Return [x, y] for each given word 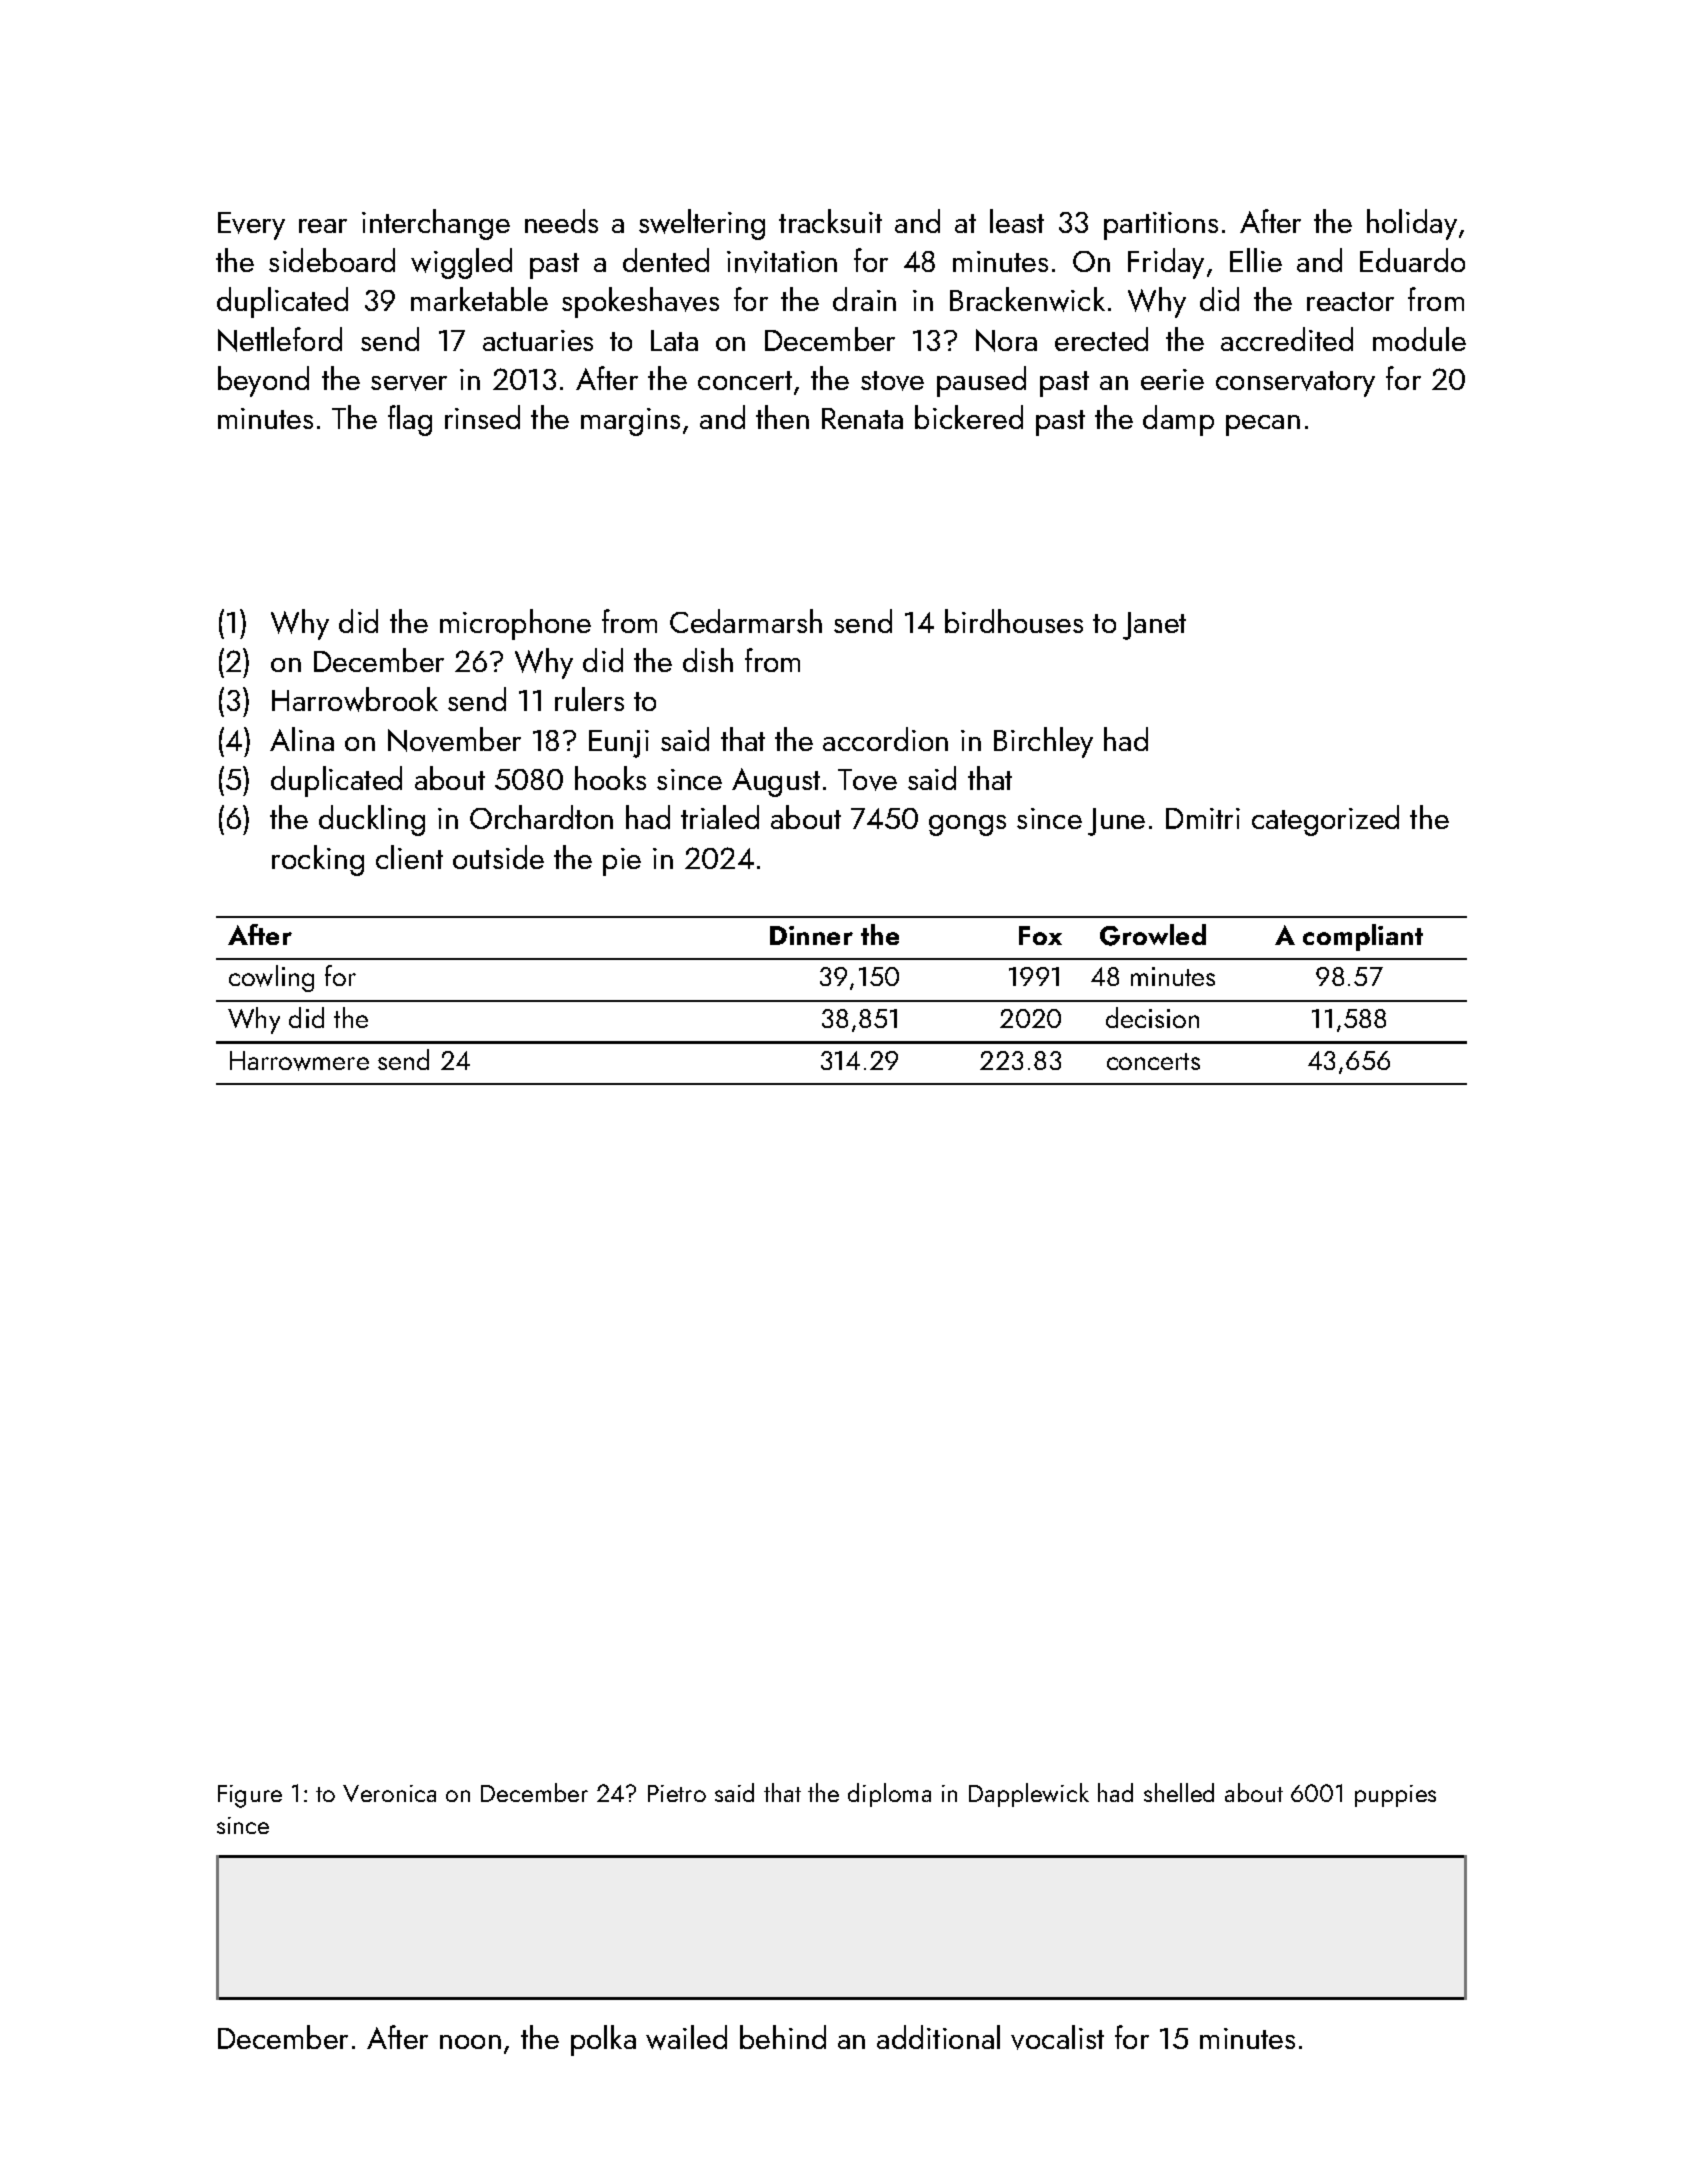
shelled [1179, 1792]
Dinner [811, 935]
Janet [1154, 626]
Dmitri [1203, 818]
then [782, 417]
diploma [889, 1795]
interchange [436, 224]
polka [603, 2040]
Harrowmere [299, 1061]
